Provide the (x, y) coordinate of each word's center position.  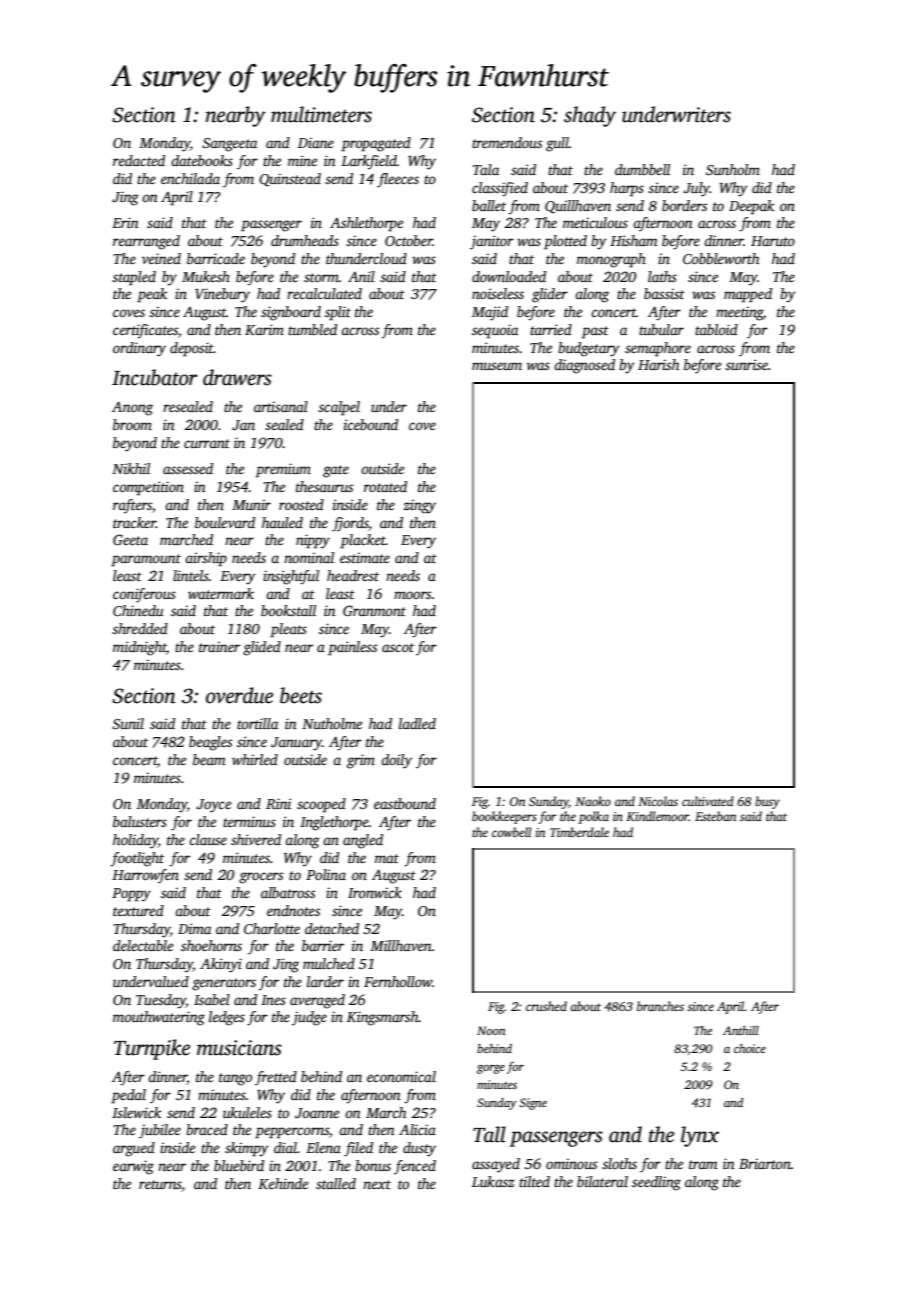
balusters (140, 821)
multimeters (321, 114)
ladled (417, 723)
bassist (664, 293)
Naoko (593, 801)
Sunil (128, 723)
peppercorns (292, 1133)
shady (590, 116)
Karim (264, 329)
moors (412, 595)
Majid (490, 313)
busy (767, 802)
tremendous (507, 142)
